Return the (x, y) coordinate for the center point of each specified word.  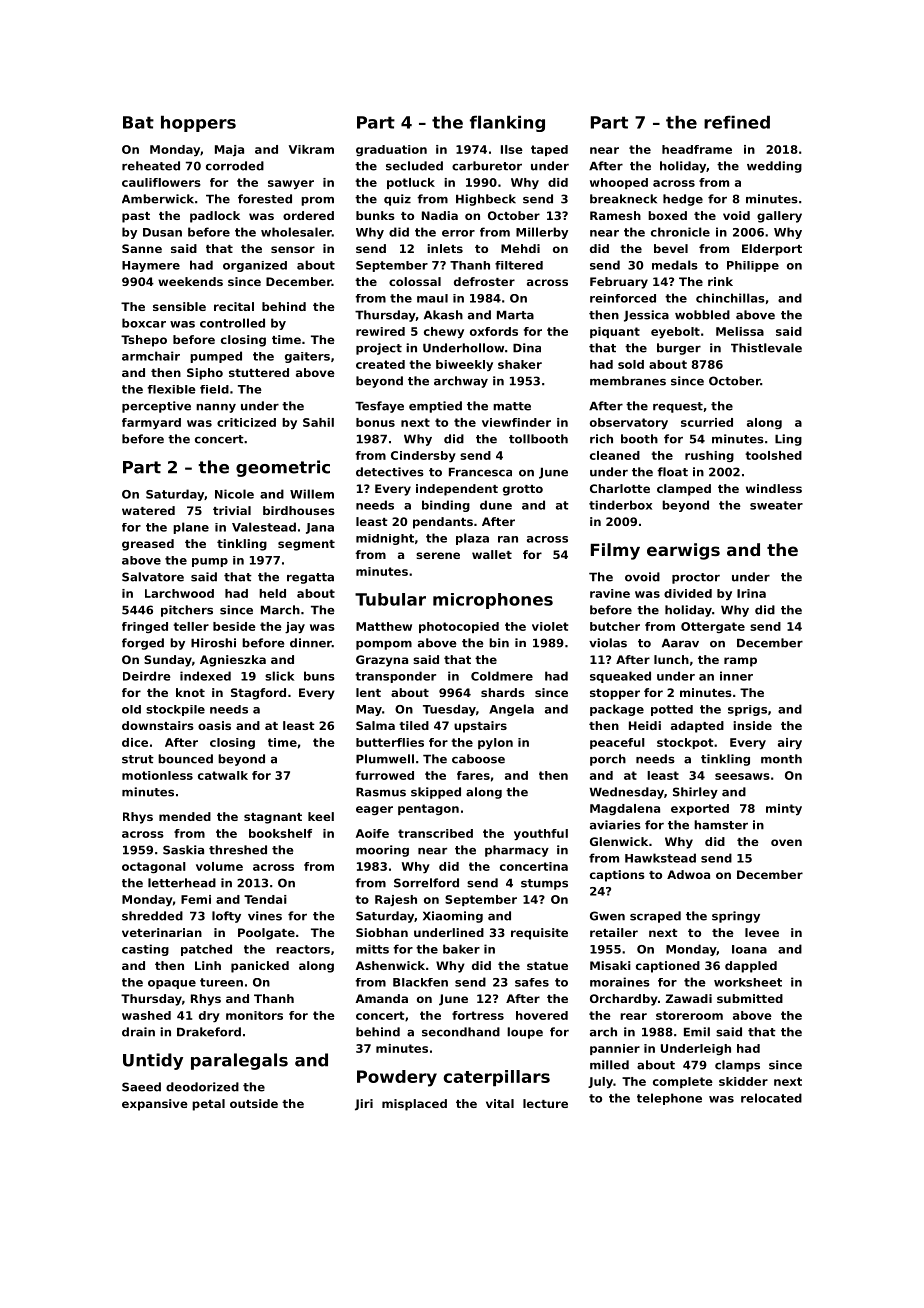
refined (737, 122)
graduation (391, 150)
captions (617, 876)
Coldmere (502, 676)
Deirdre (147, 676)
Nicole (234, 494)
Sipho (205, 374)
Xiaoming (453, 917)
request (678, 407)
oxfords (494, 331)
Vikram (311, 149)
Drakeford (209, 1032)
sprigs (747, 710)
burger (679, 349)
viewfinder (516, 422)
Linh (208, 965)
